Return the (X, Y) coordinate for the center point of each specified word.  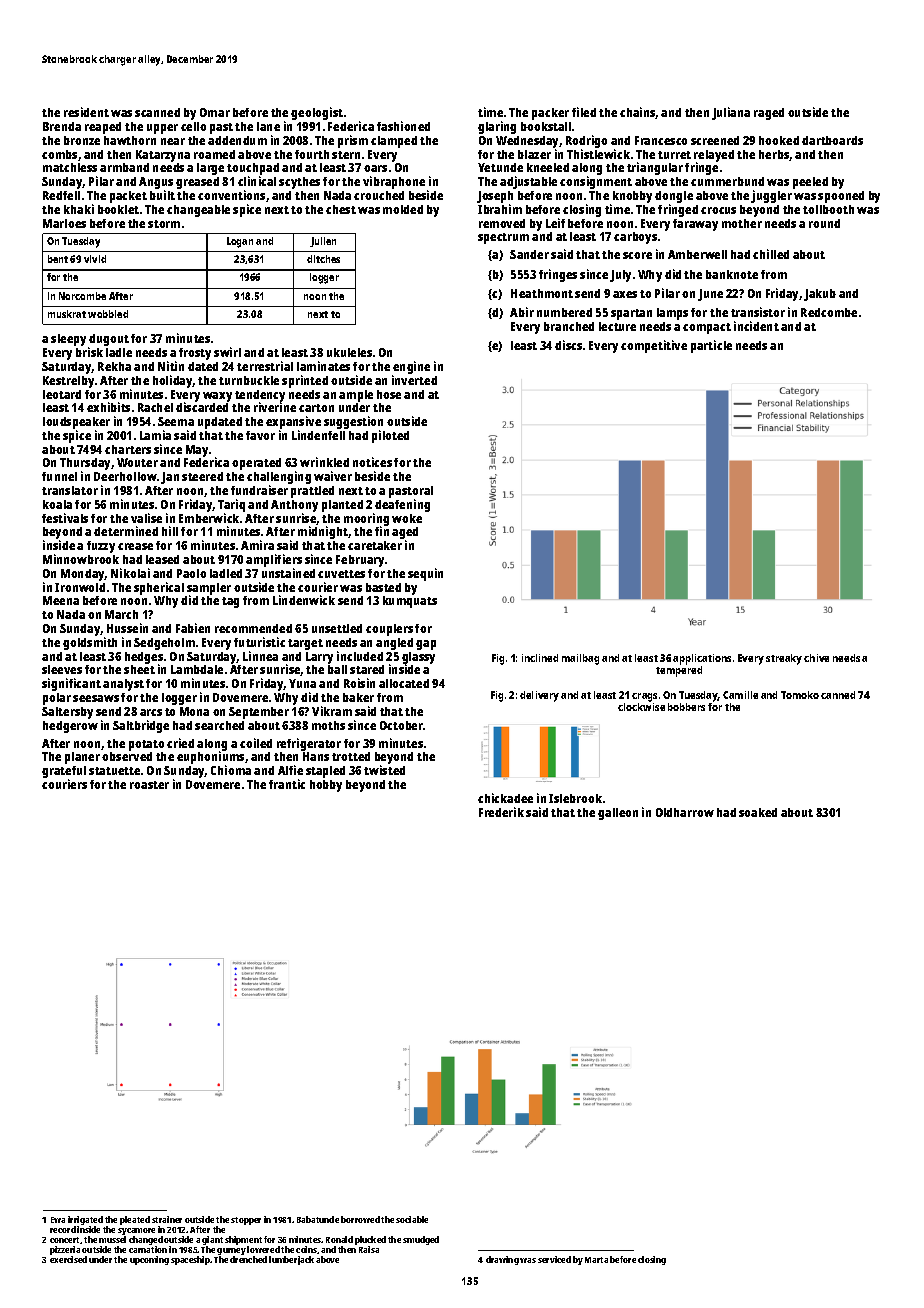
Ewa (58, 1220)
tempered (679, 671)
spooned (841, 197)
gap (426, 645)
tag (230, 602)
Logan (240, 242)
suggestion (353, 422)
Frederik (501, 812)
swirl (227, 352)
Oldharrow (685, 812)
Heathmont (542, 293)
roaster (149, 785)
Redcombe (829, 312)
